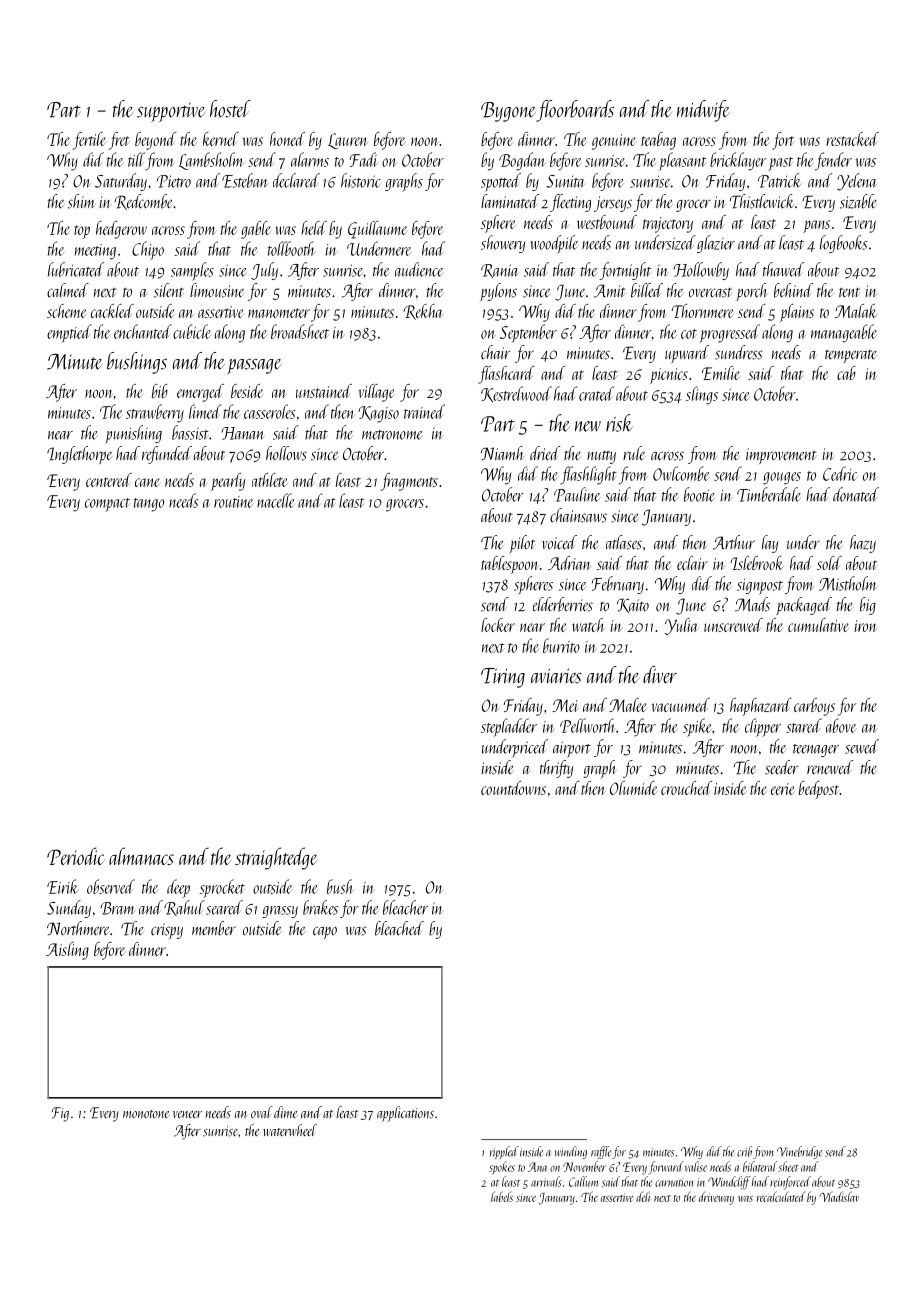 This document has height=1308, width=924. Describe the element at coordinates (262, 1112) in the document. I see `oval` at that location.
